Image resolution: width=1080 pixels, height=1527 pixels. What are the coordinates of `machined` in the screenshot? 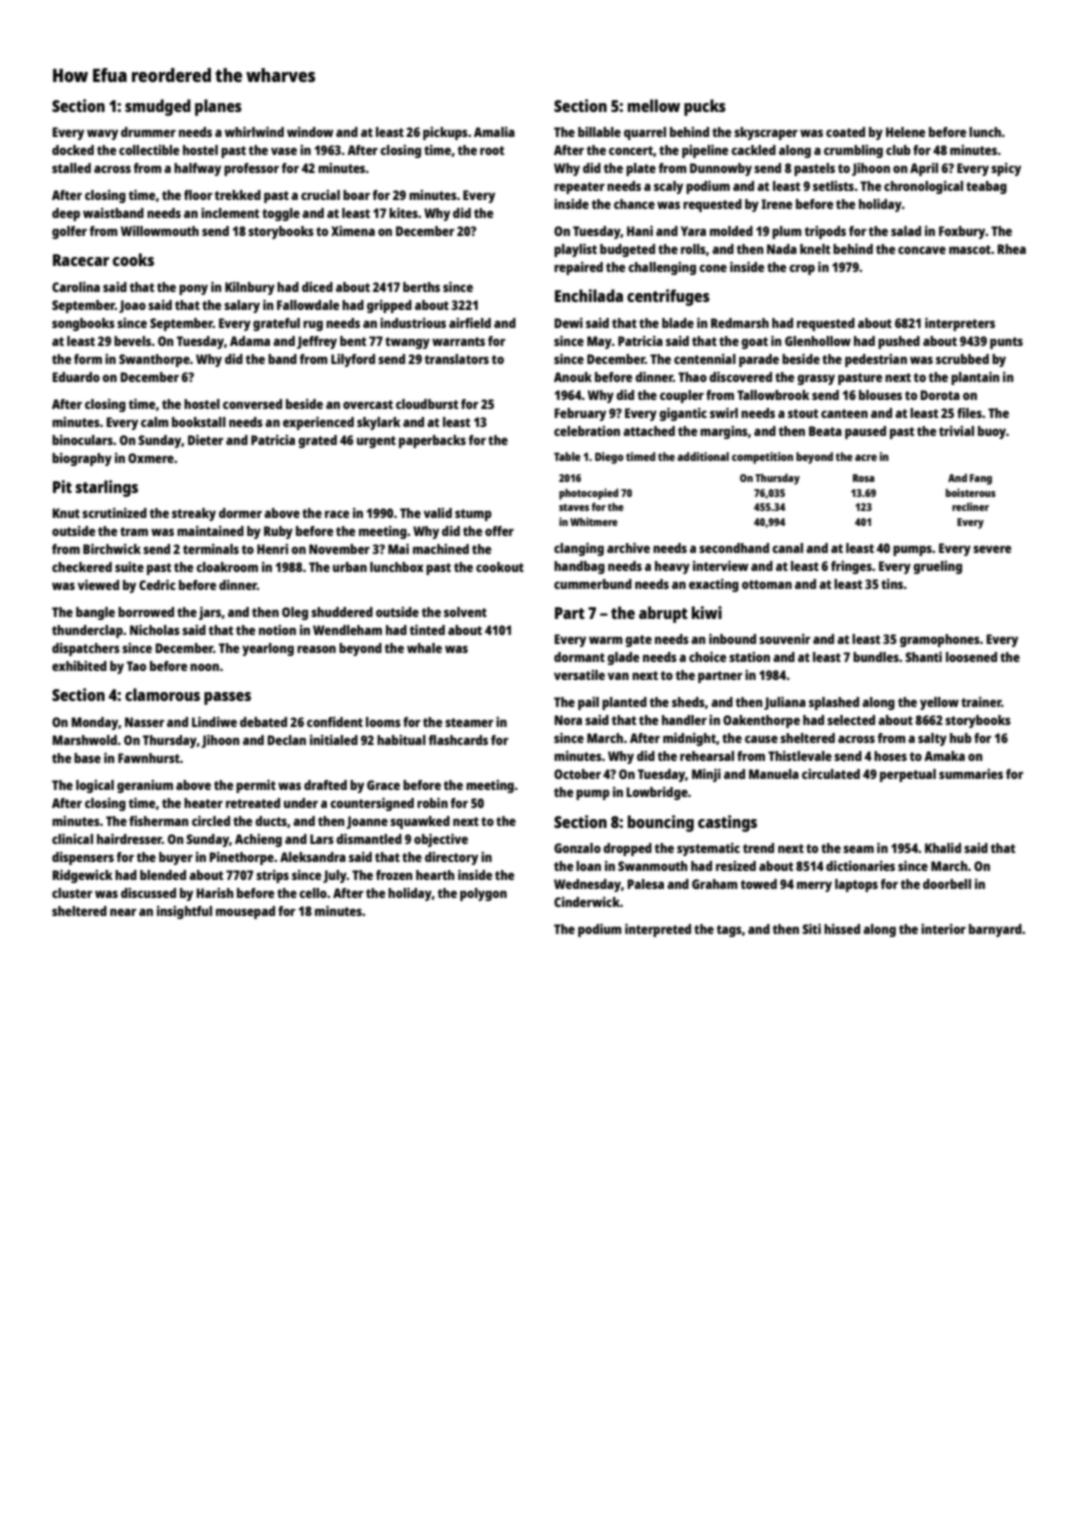 It's located at (441, 549).
